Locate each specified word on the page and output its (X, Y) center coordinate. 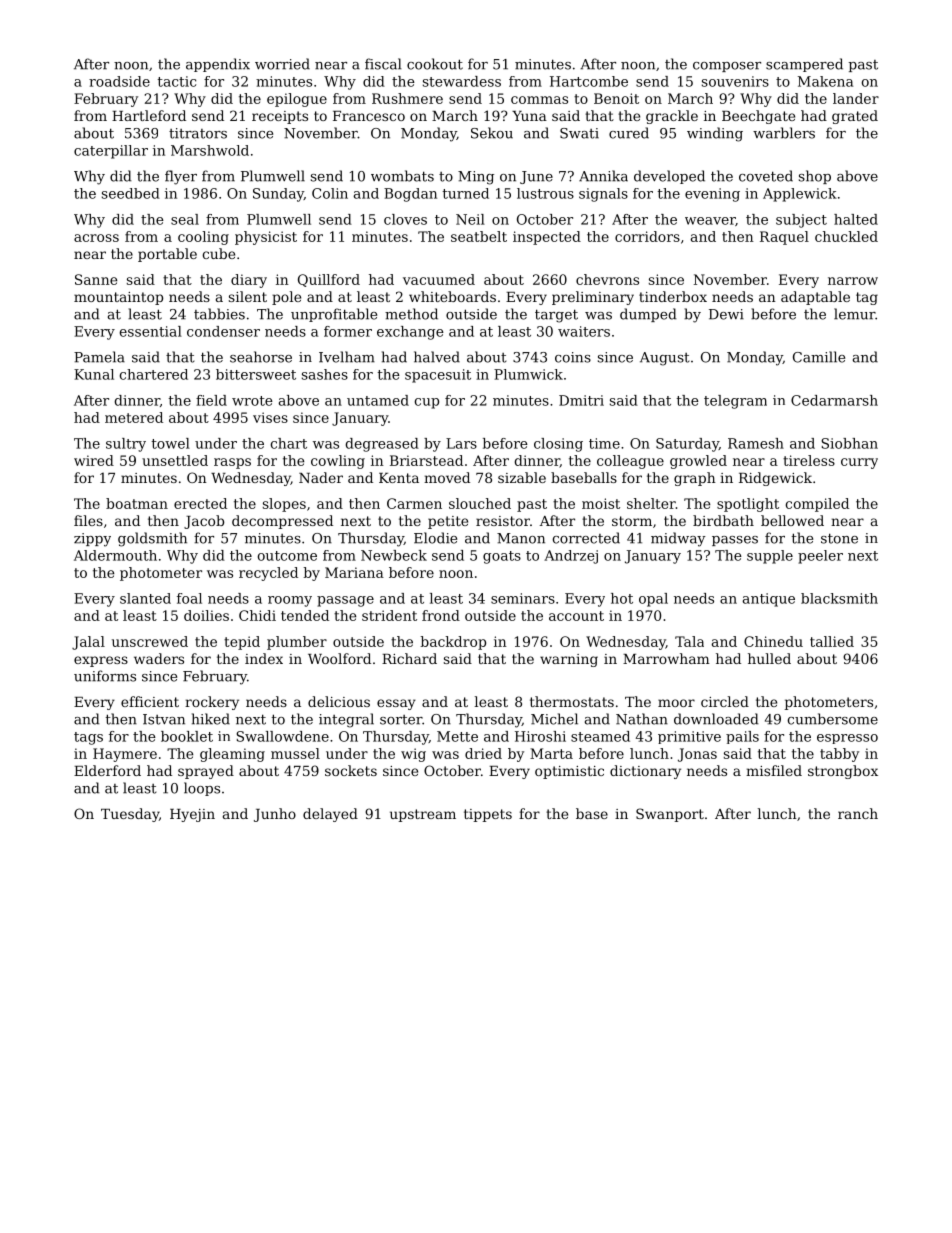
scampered (804, 65)
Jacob (204, 522)
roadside (119, 81)
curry (859, 463)
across (96, 238)
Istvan (164, 719)
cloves (405, 219)
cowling (338, 462)
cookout (435, 64)
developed (669, 177)
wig (413, 755)
